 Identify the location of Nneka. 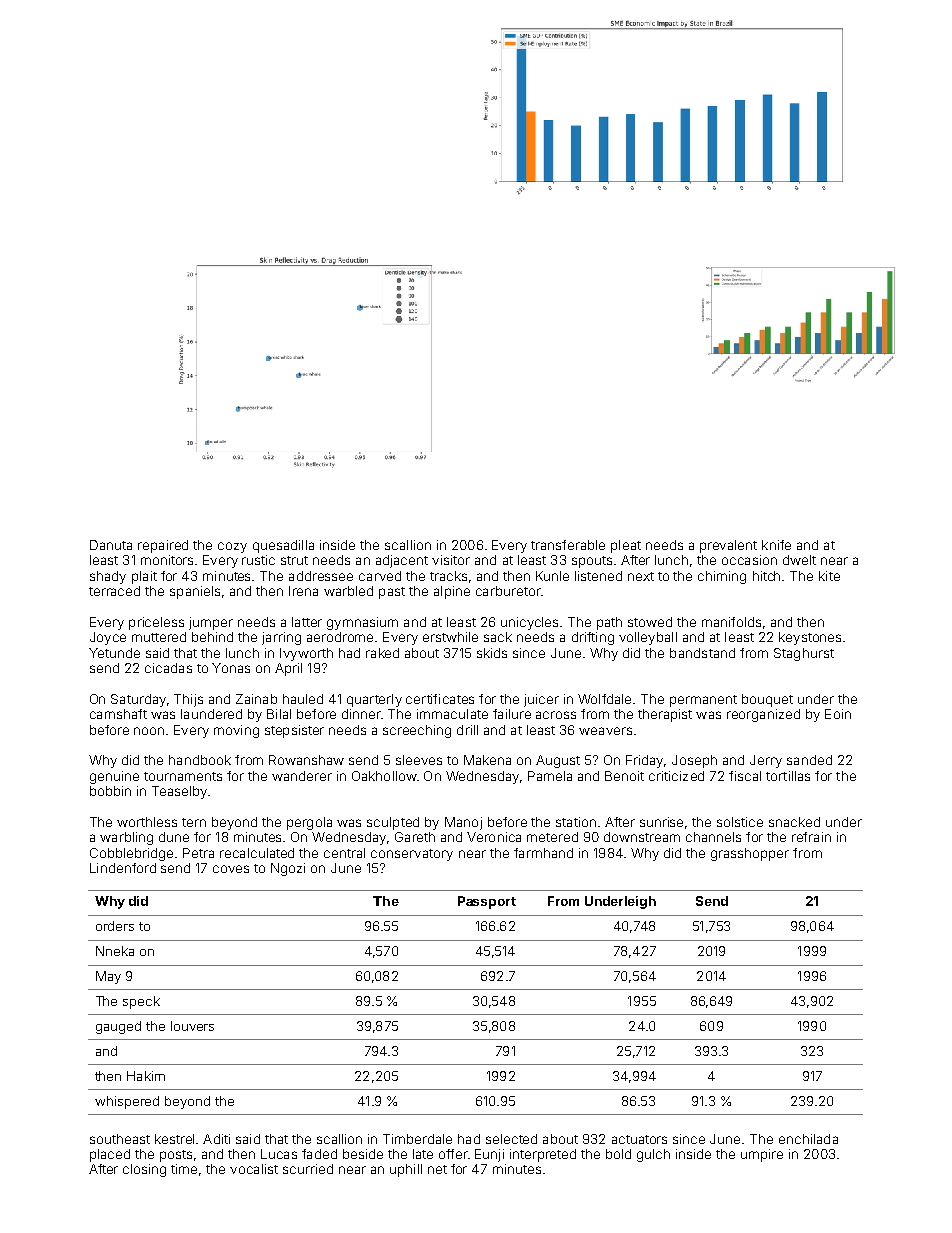
(115, 951).
